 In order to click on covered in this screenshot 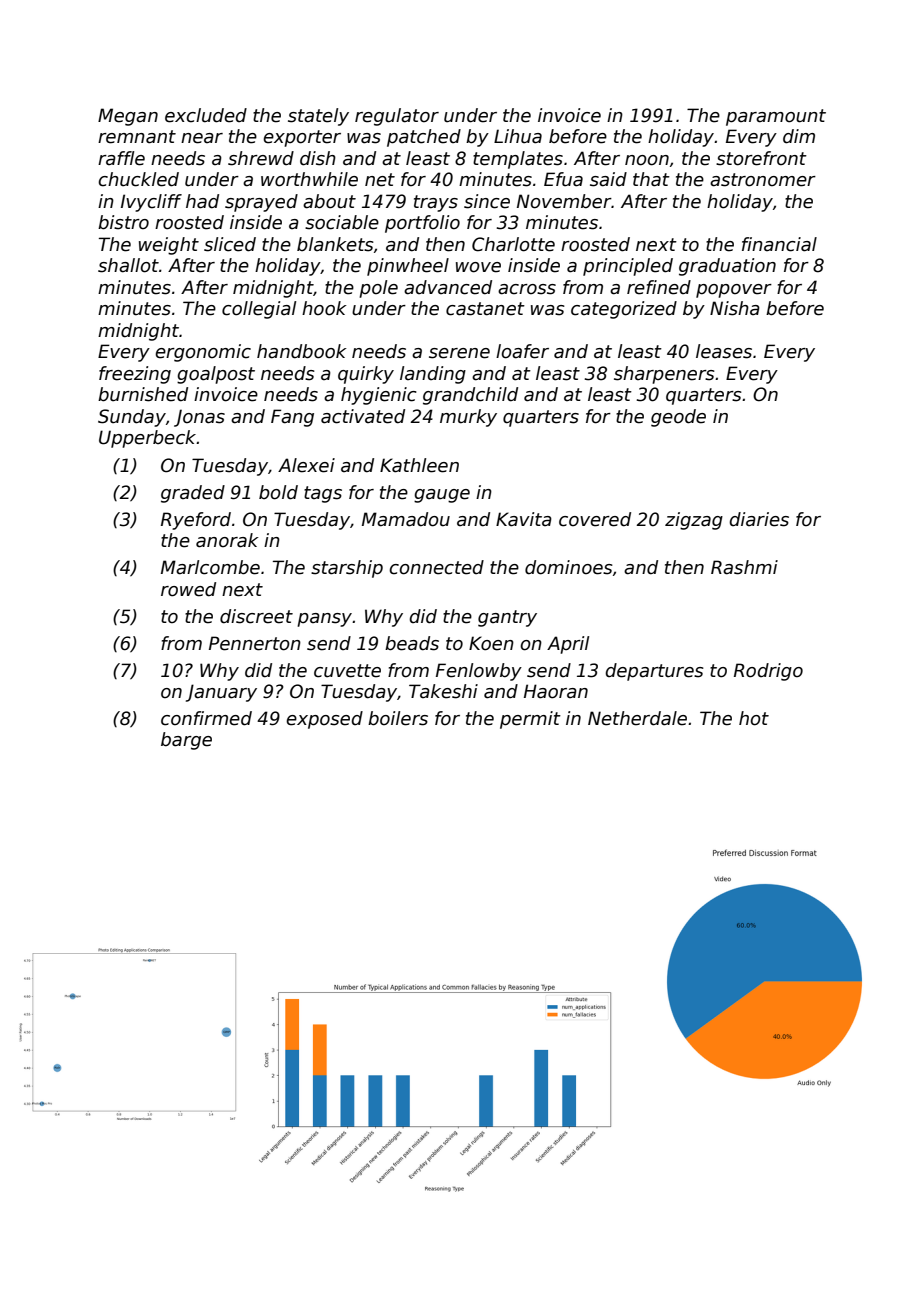, I will do `click(595, 519)`.
